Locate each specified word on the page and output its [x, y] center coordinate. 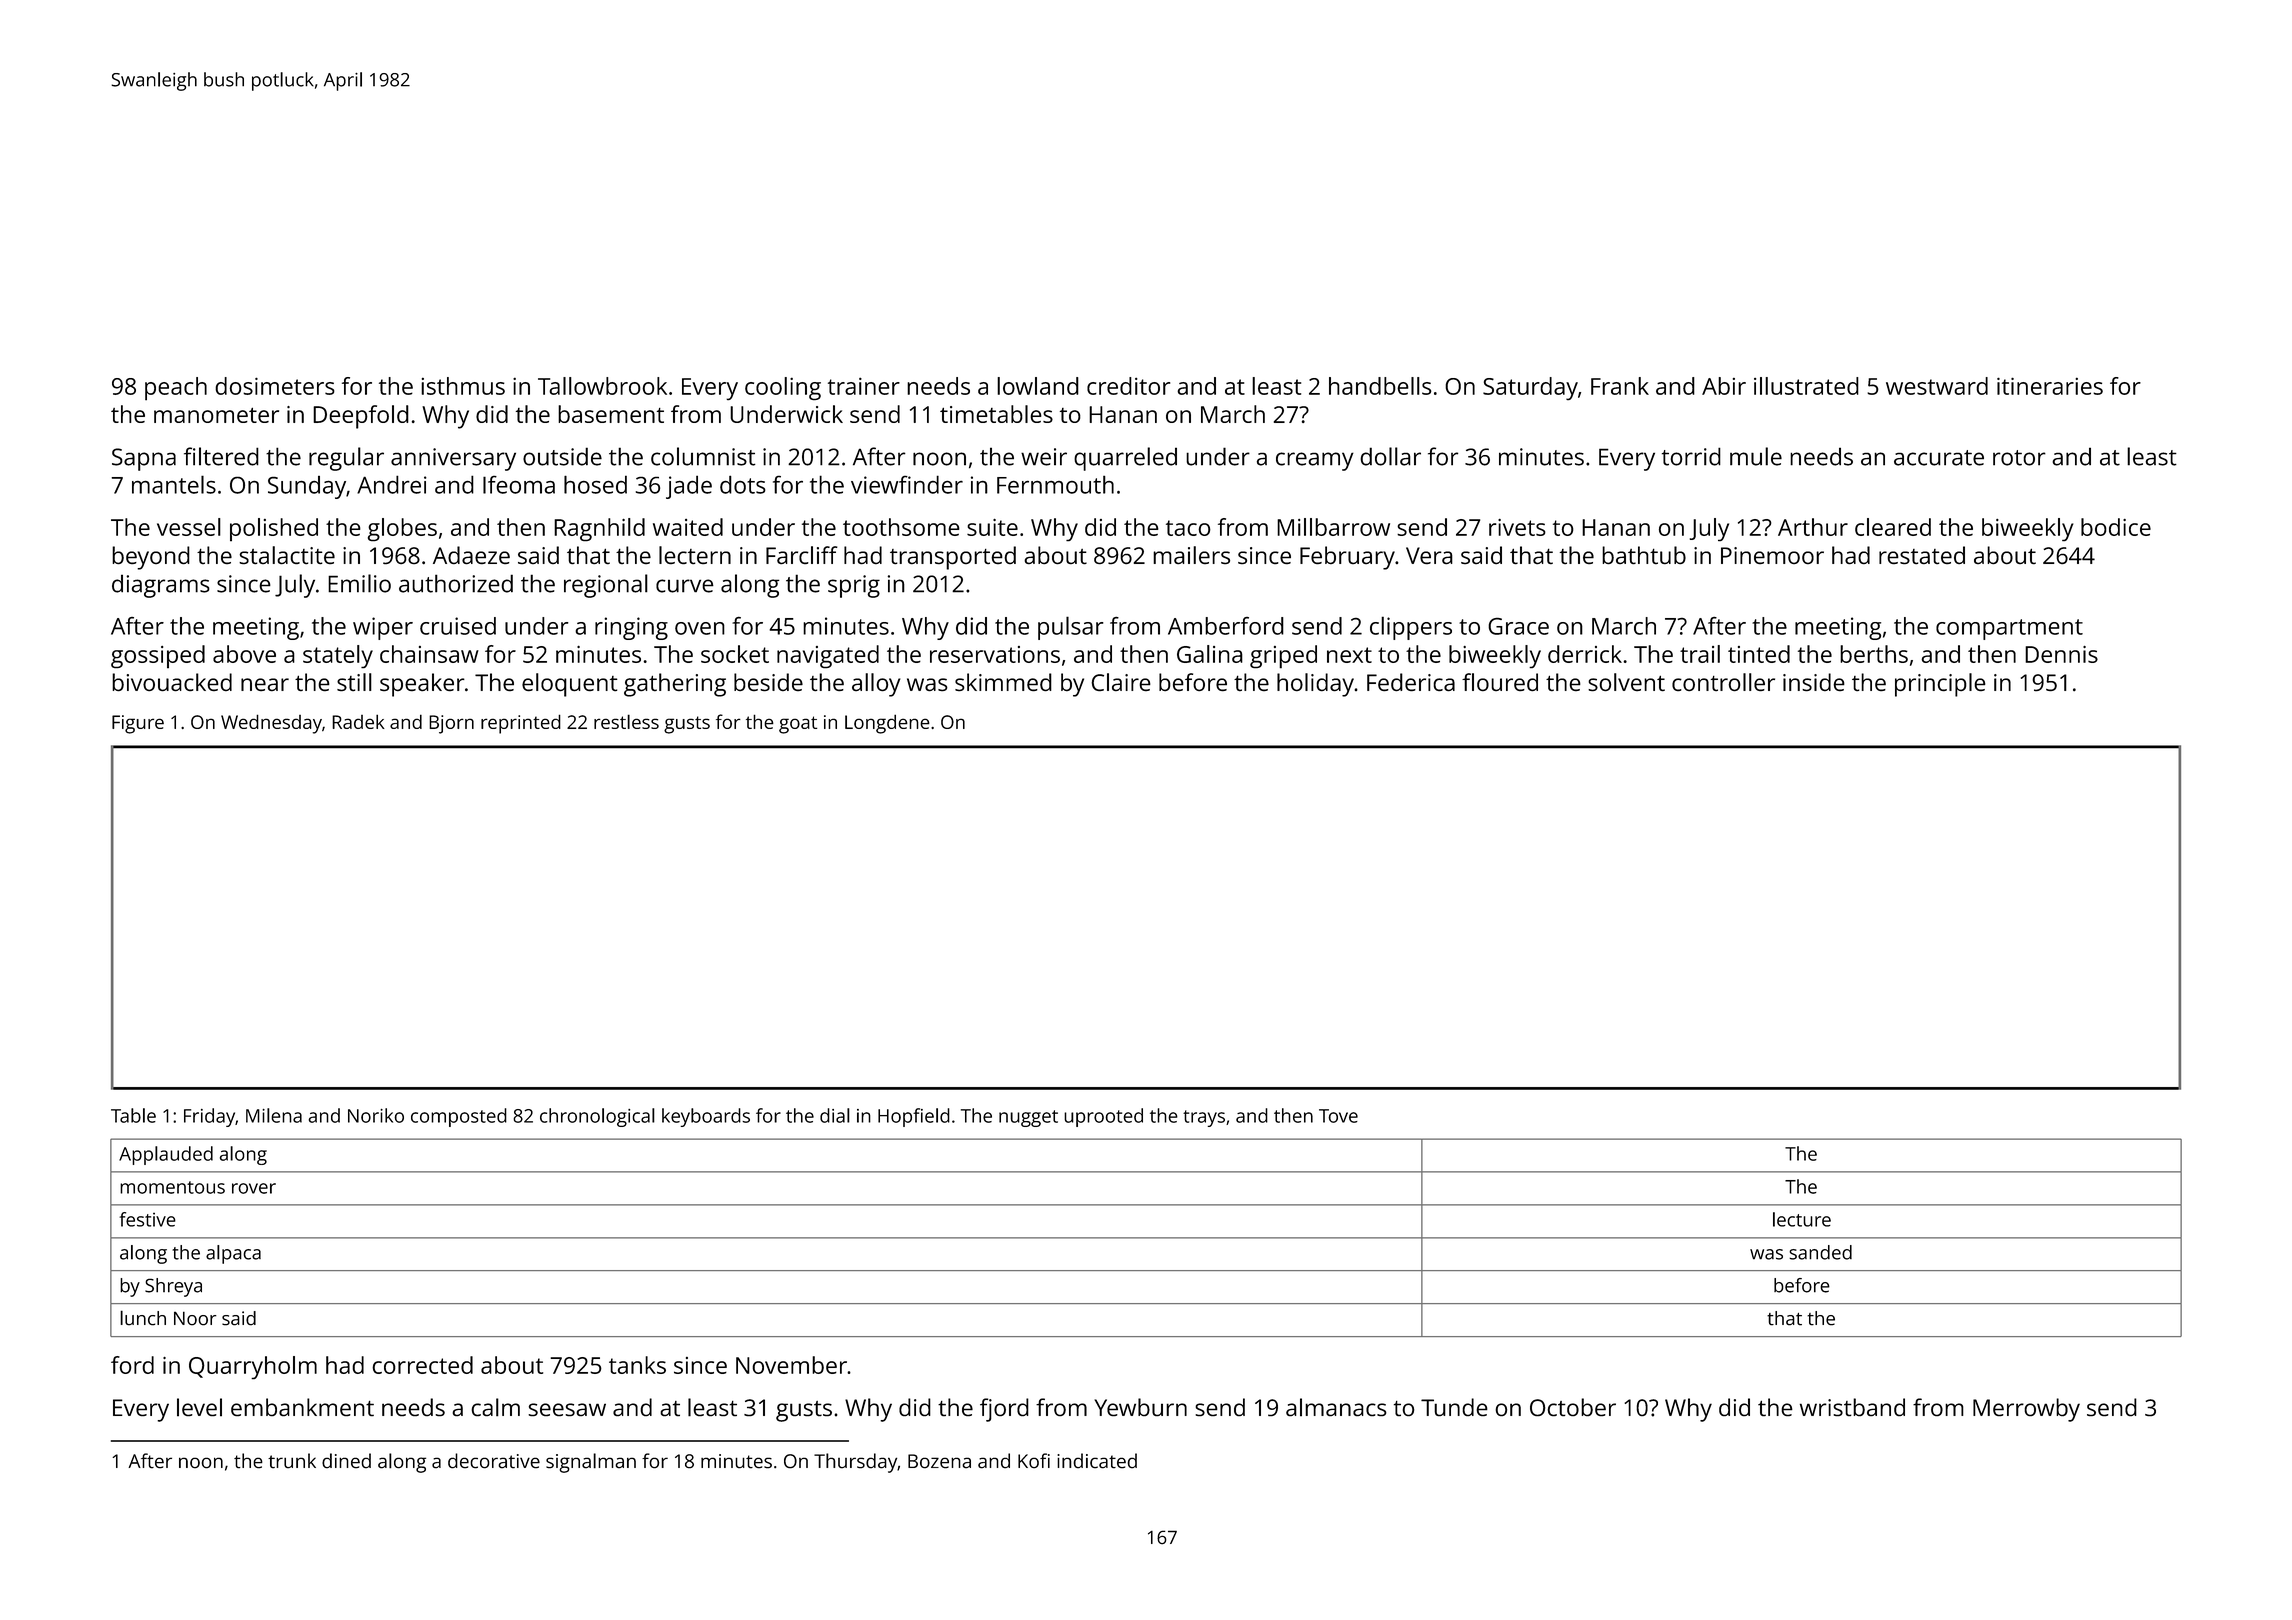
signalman [591, 1463]
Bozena [939, 1461]
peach [176, 389]
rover [254, 1188]
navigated [828, 656]
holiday [1315, 685]
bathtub [1644, 555]
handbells [1380, 386]
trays [1204, 1118]
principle [1940, 685]
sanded [1820, 1252]
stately [338, 656]
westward [1937, 386]
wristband [1852, 1407]
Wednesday [271, 724]
